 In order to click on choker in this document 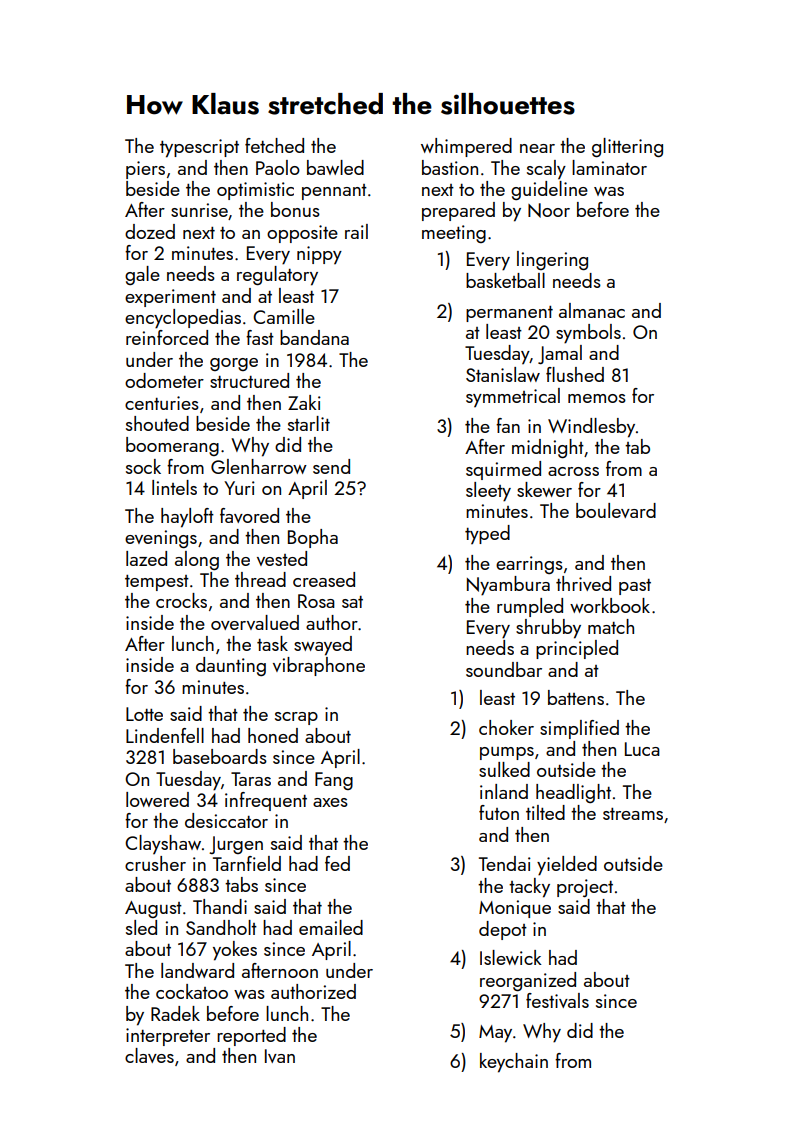, I will do `click(506, 727)`.
